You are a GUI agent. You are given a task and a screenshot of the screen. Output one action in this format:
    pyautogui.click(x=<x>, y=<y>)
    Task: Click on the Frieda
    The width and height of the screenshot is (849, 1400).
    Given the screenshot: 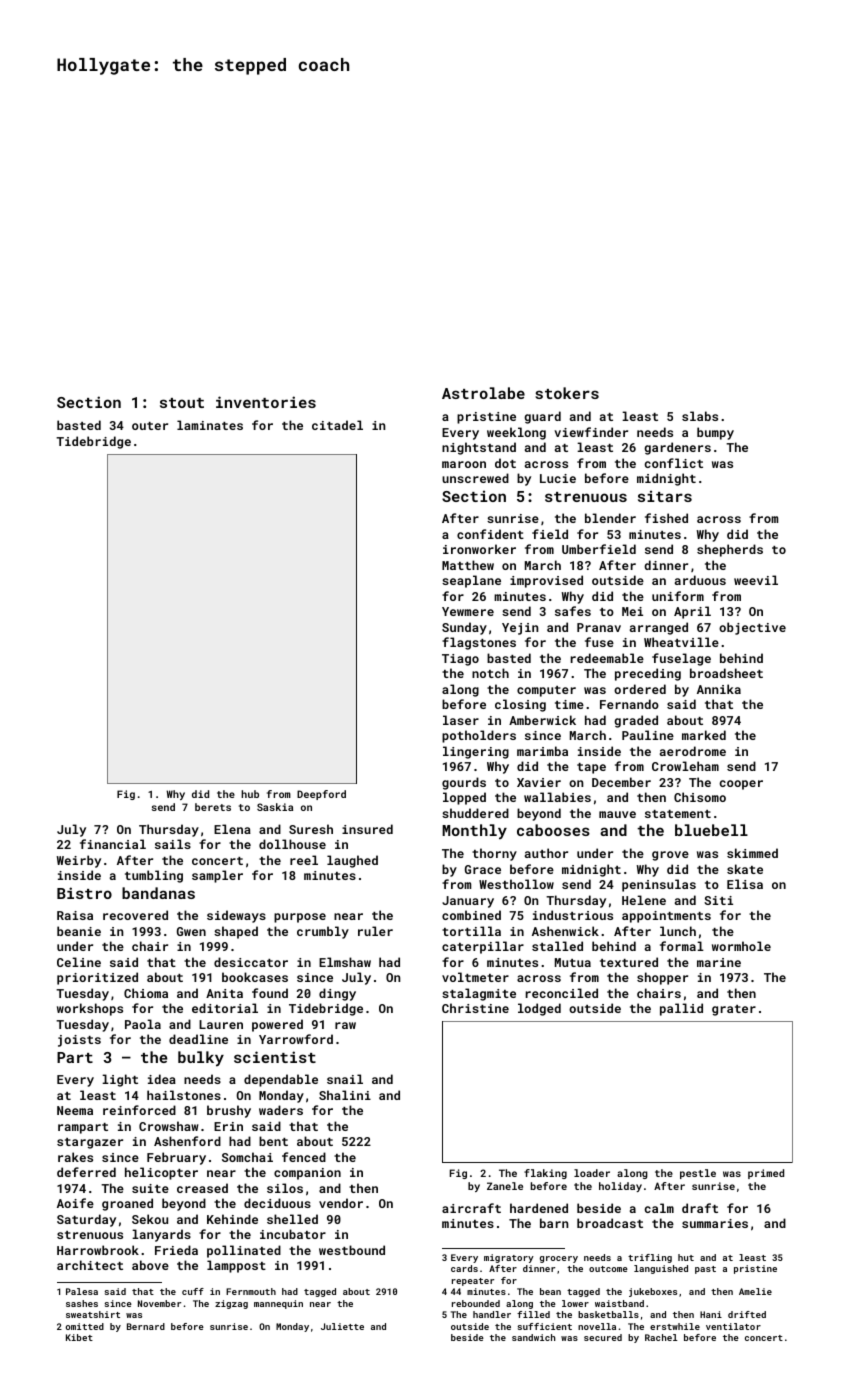 What is the action you would take?
    pyautogui.click(x=176, y=1250)
